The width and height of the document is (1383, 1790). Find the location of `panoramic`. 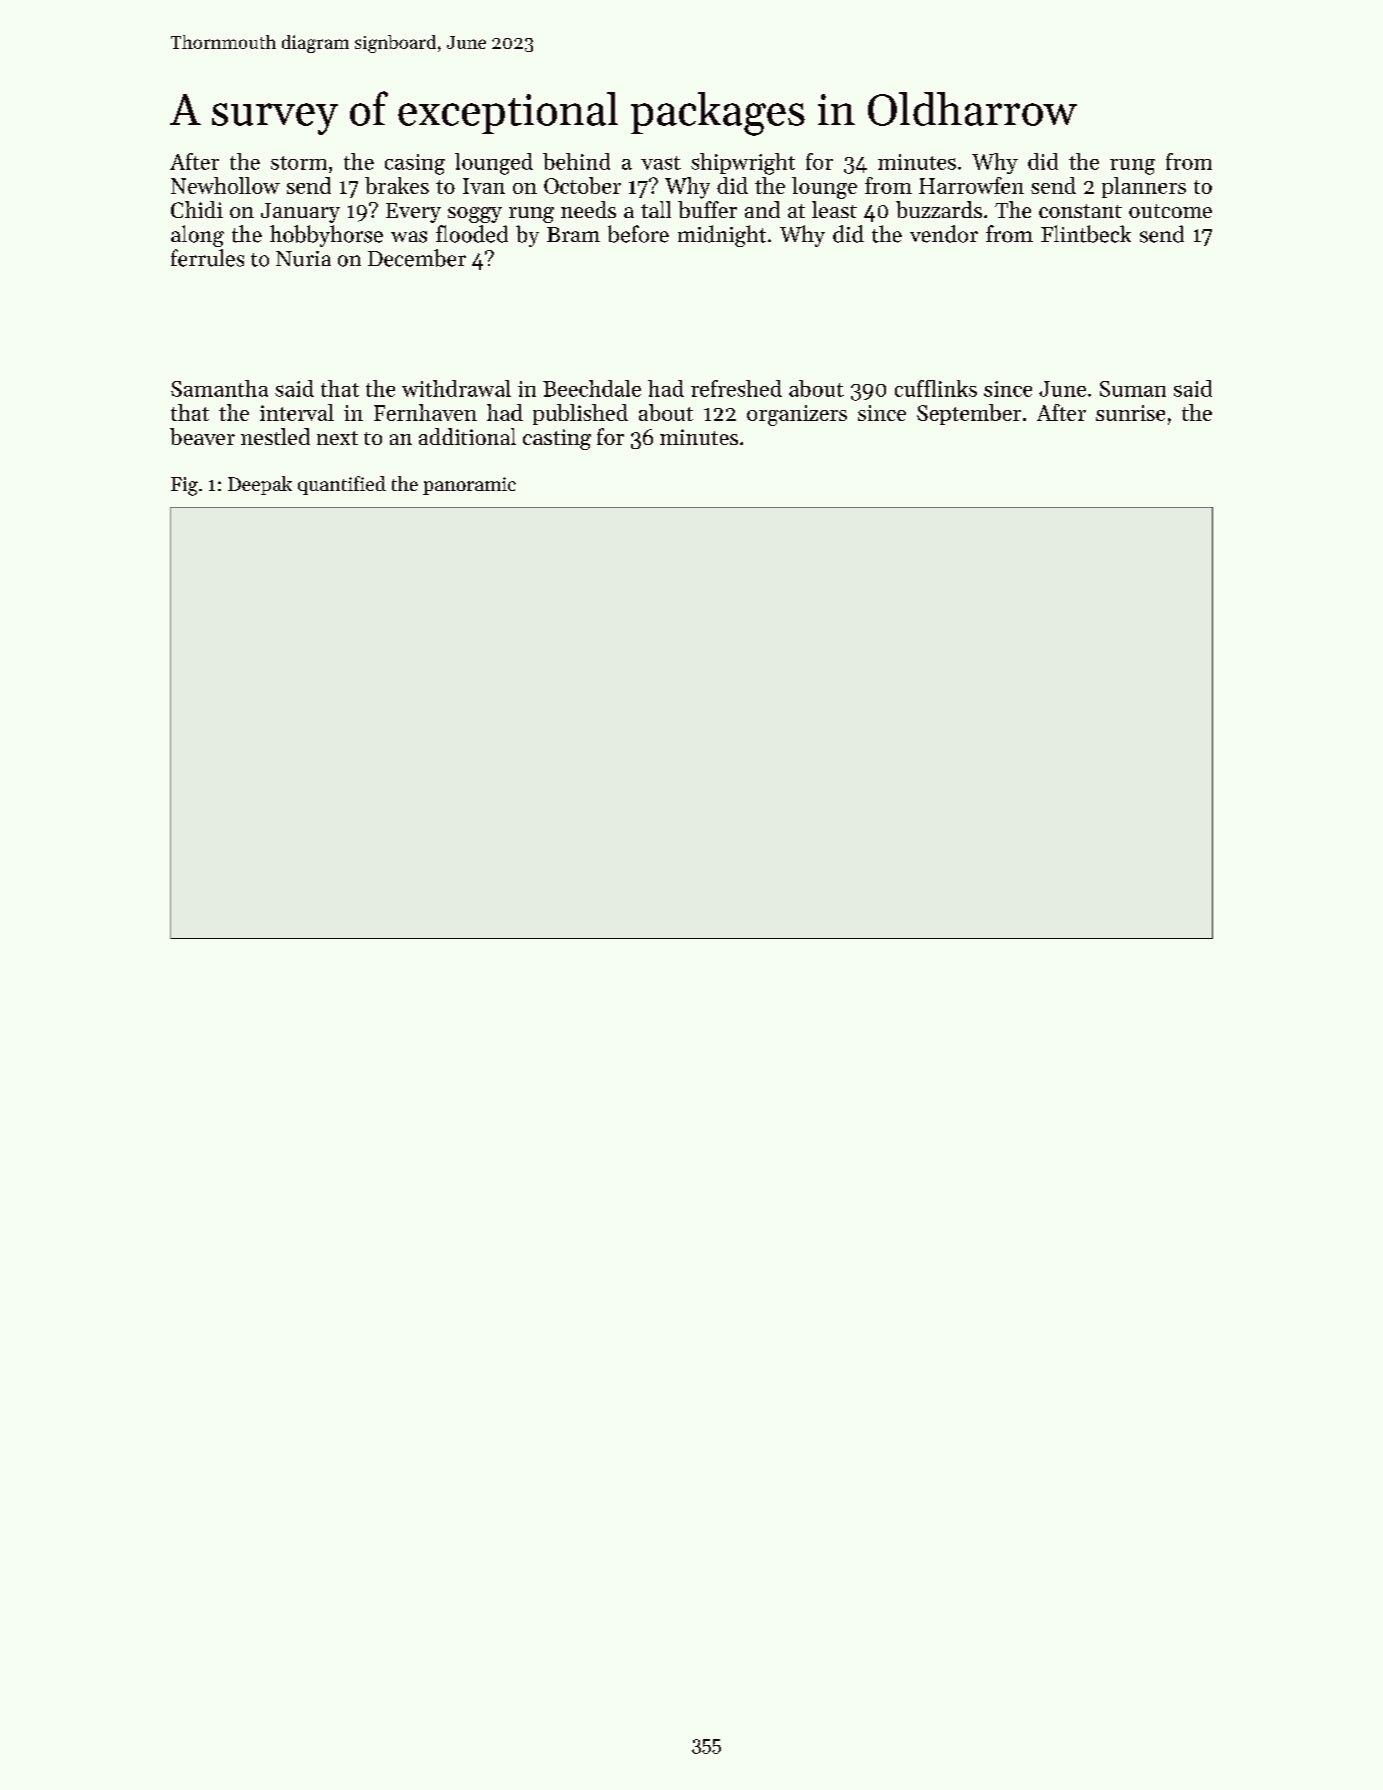

panoramic is located at coordinates (469, 486).
